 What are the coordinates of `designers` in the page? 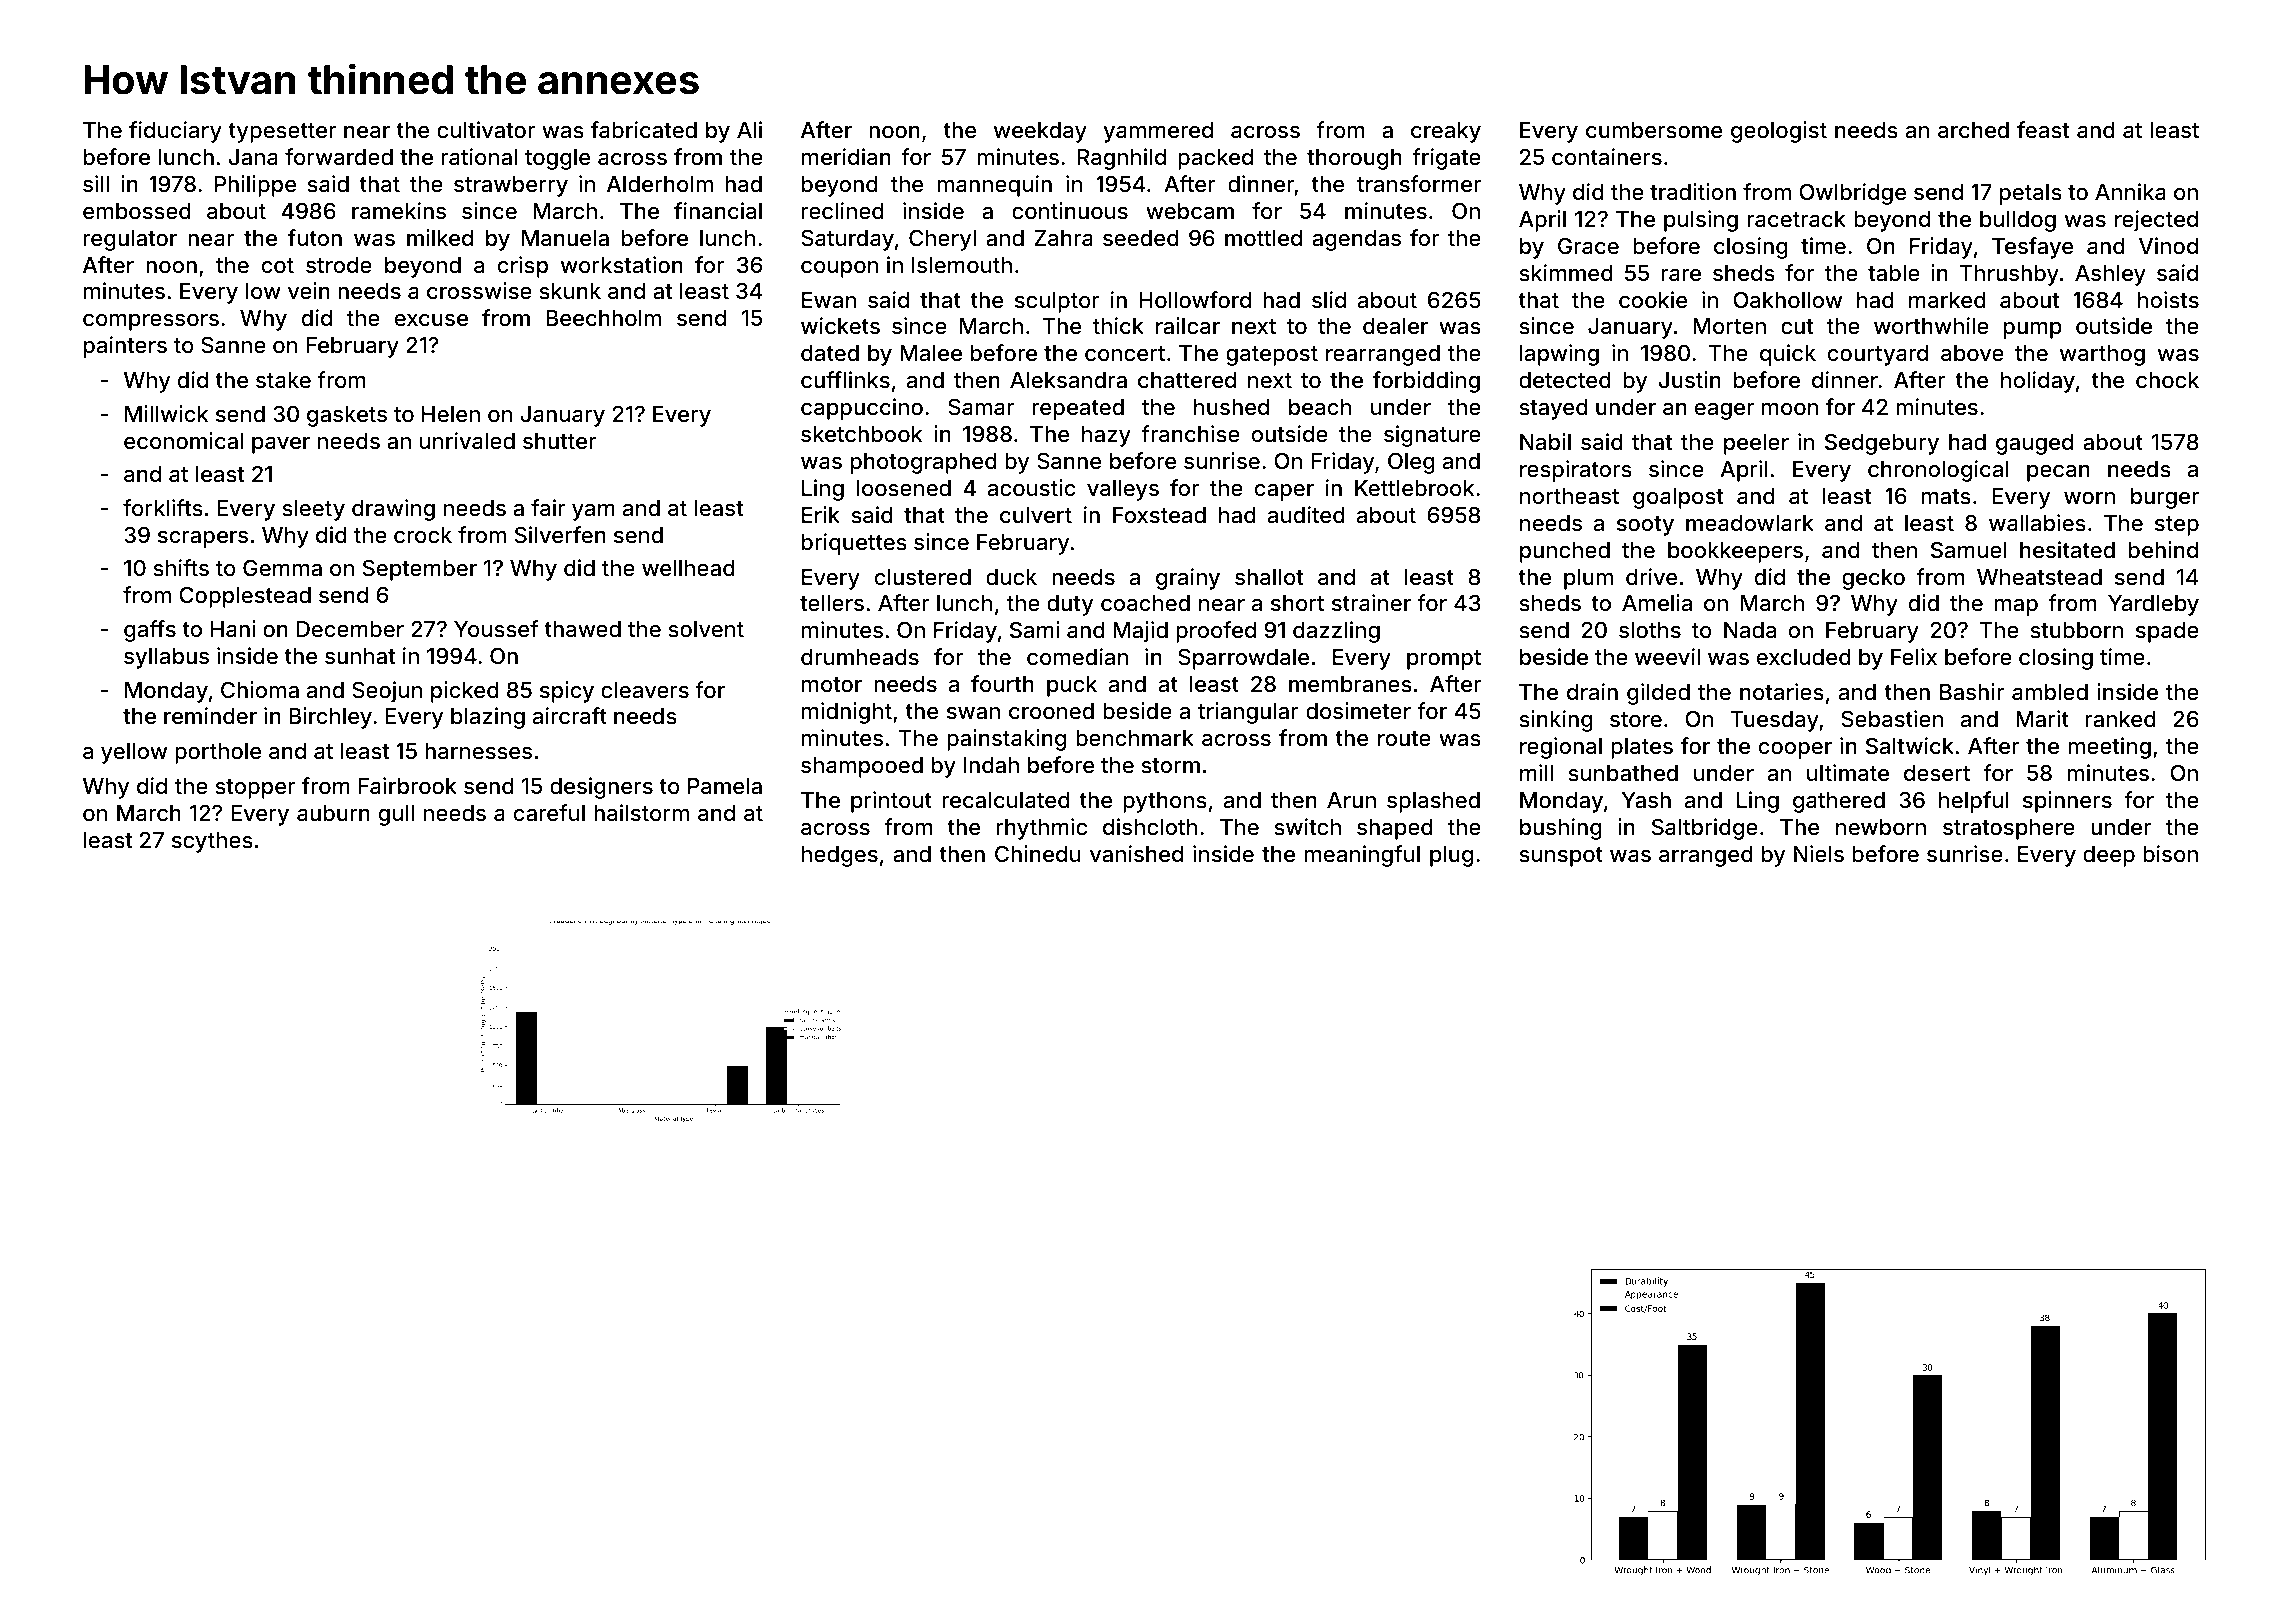 It's located at (601, 788).
